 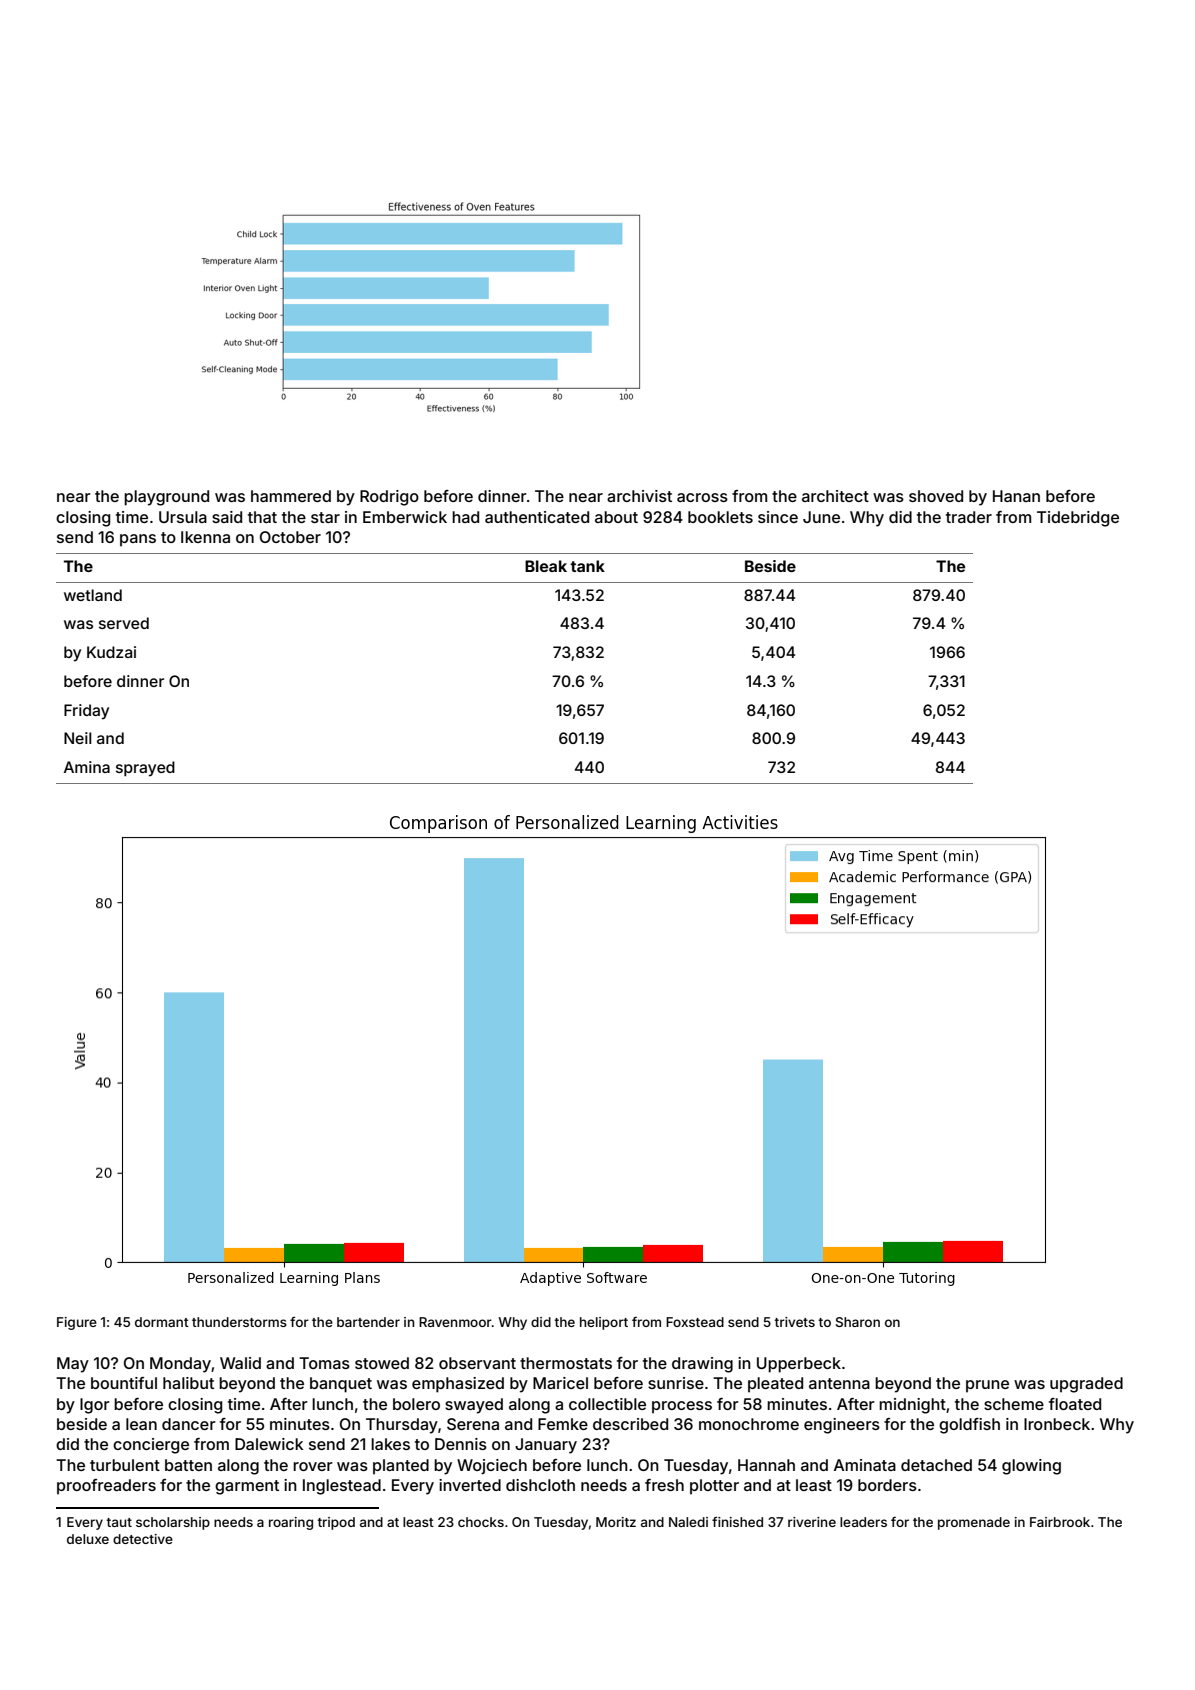 I want to click on trader, so click(x=969, y=517).
